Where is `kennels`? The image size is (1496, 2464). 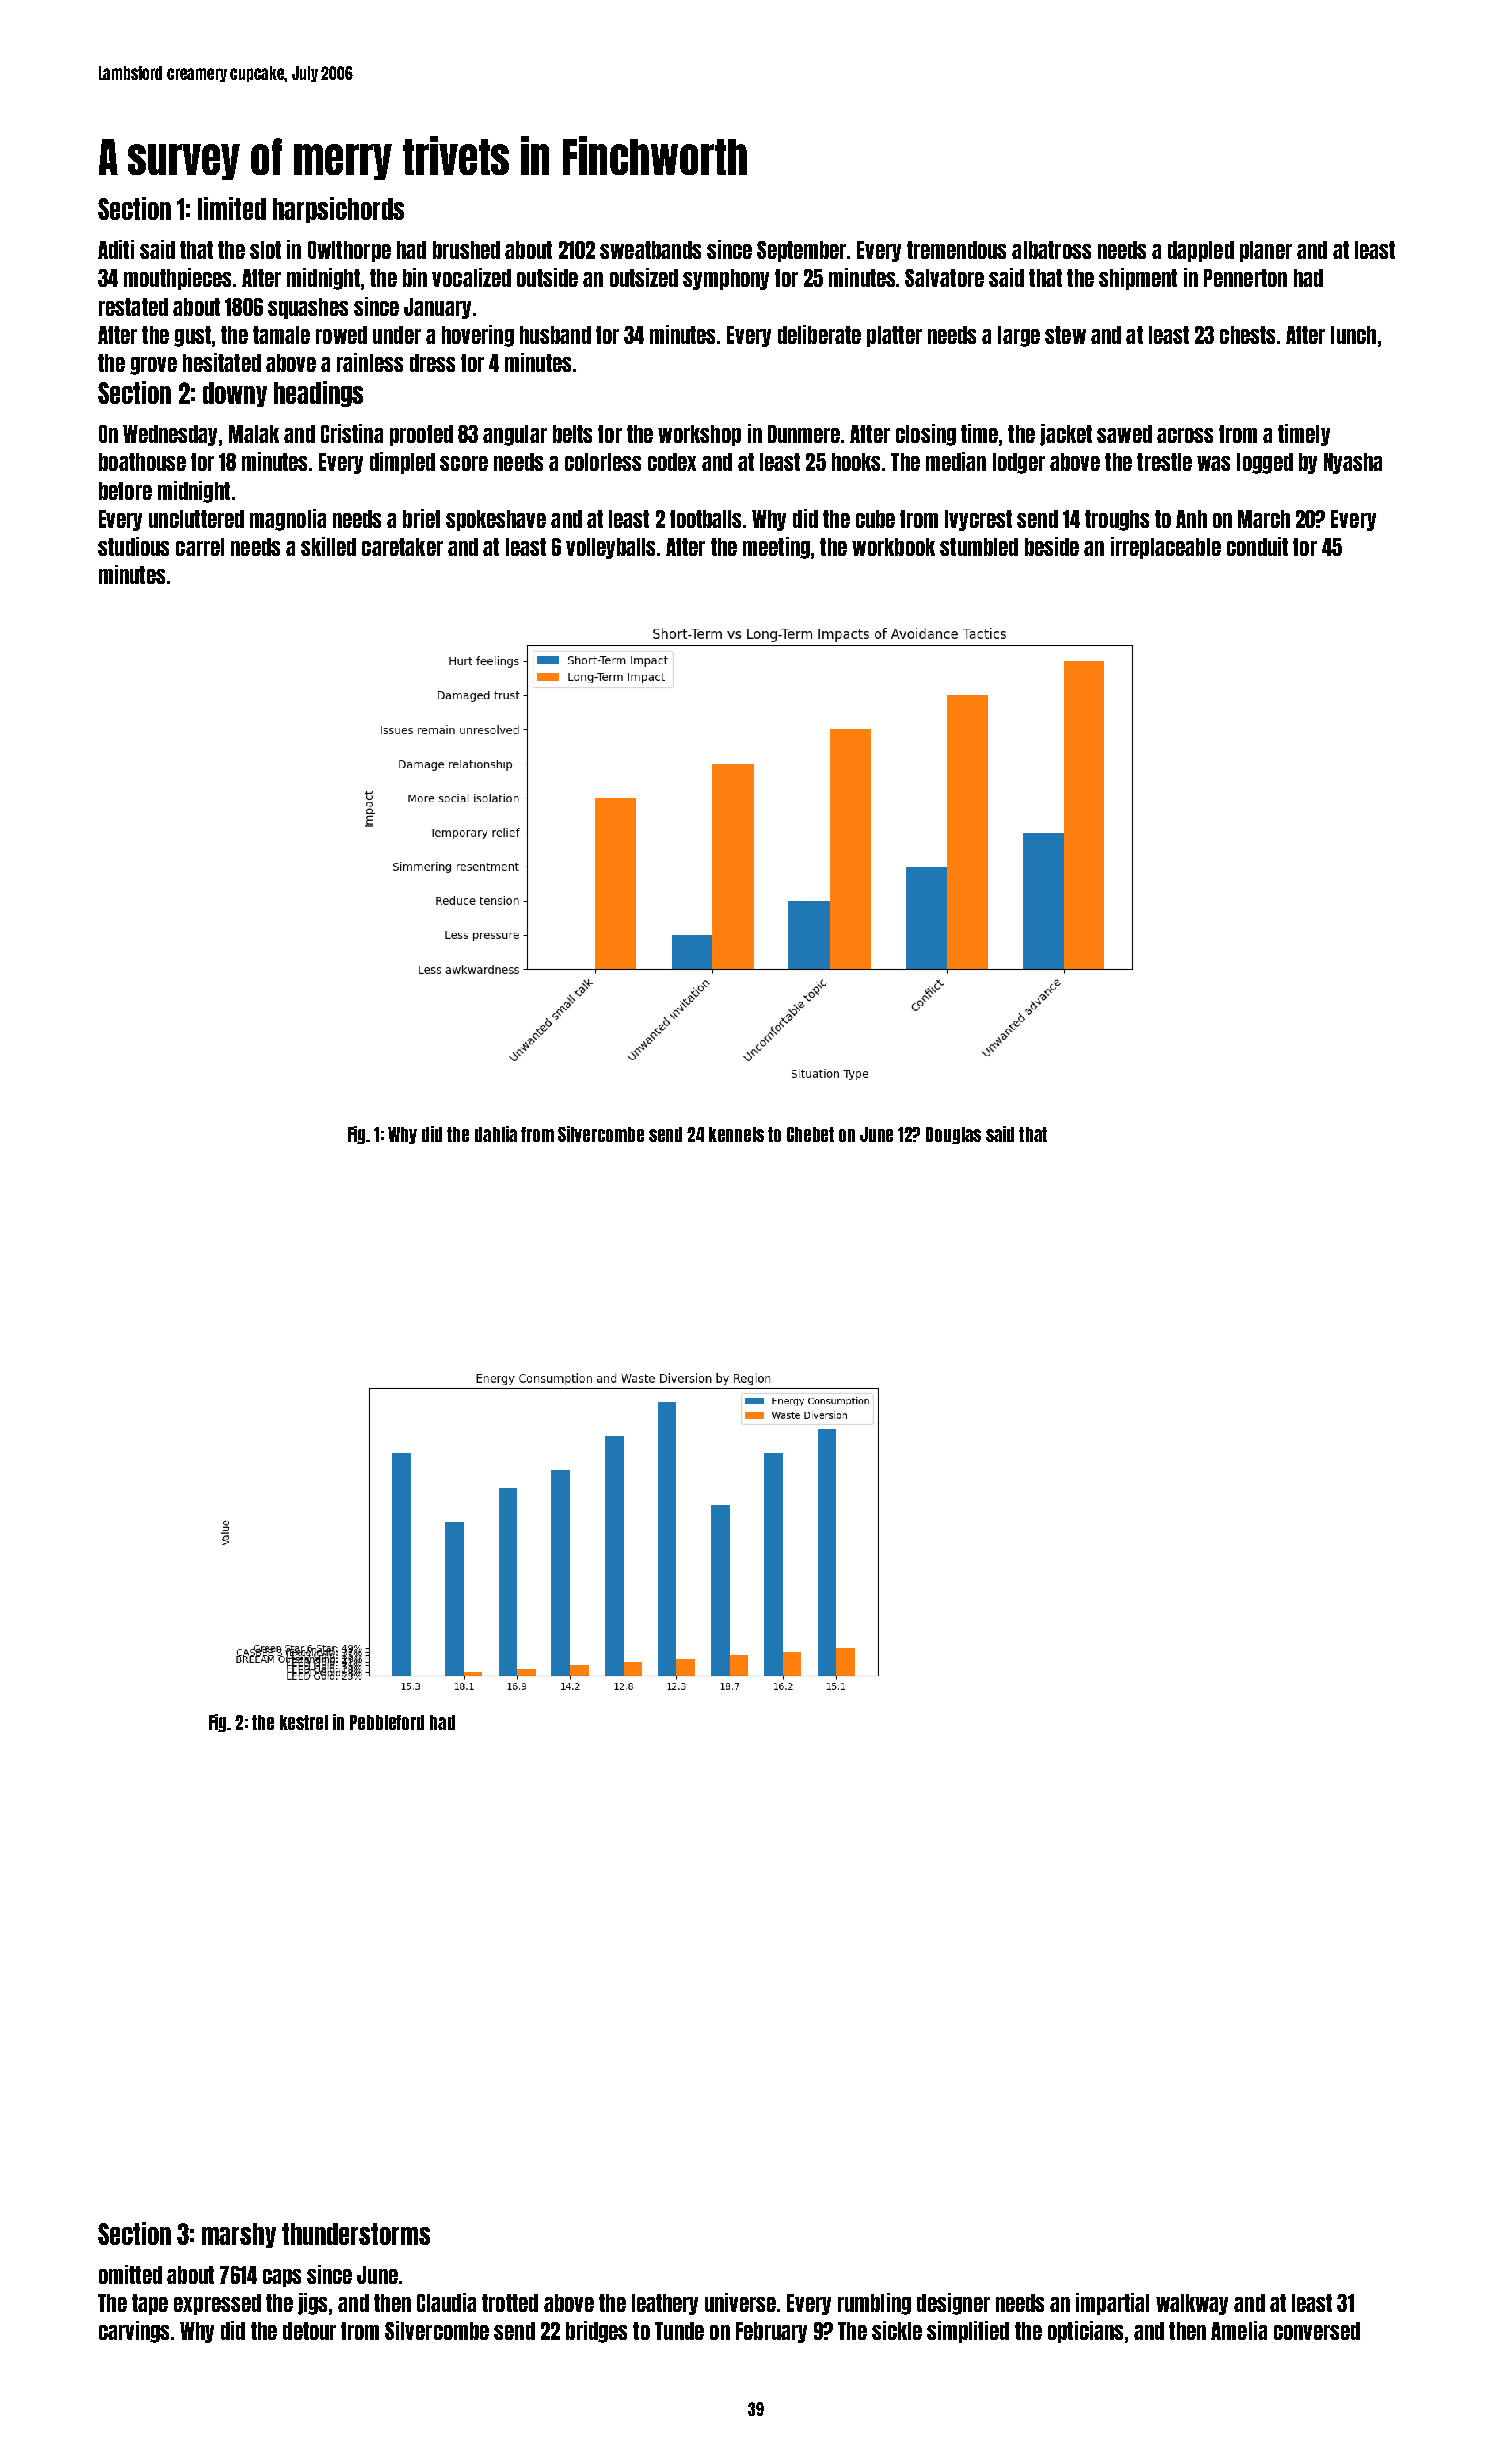 kennels is located at coordinates (736, 1134).
